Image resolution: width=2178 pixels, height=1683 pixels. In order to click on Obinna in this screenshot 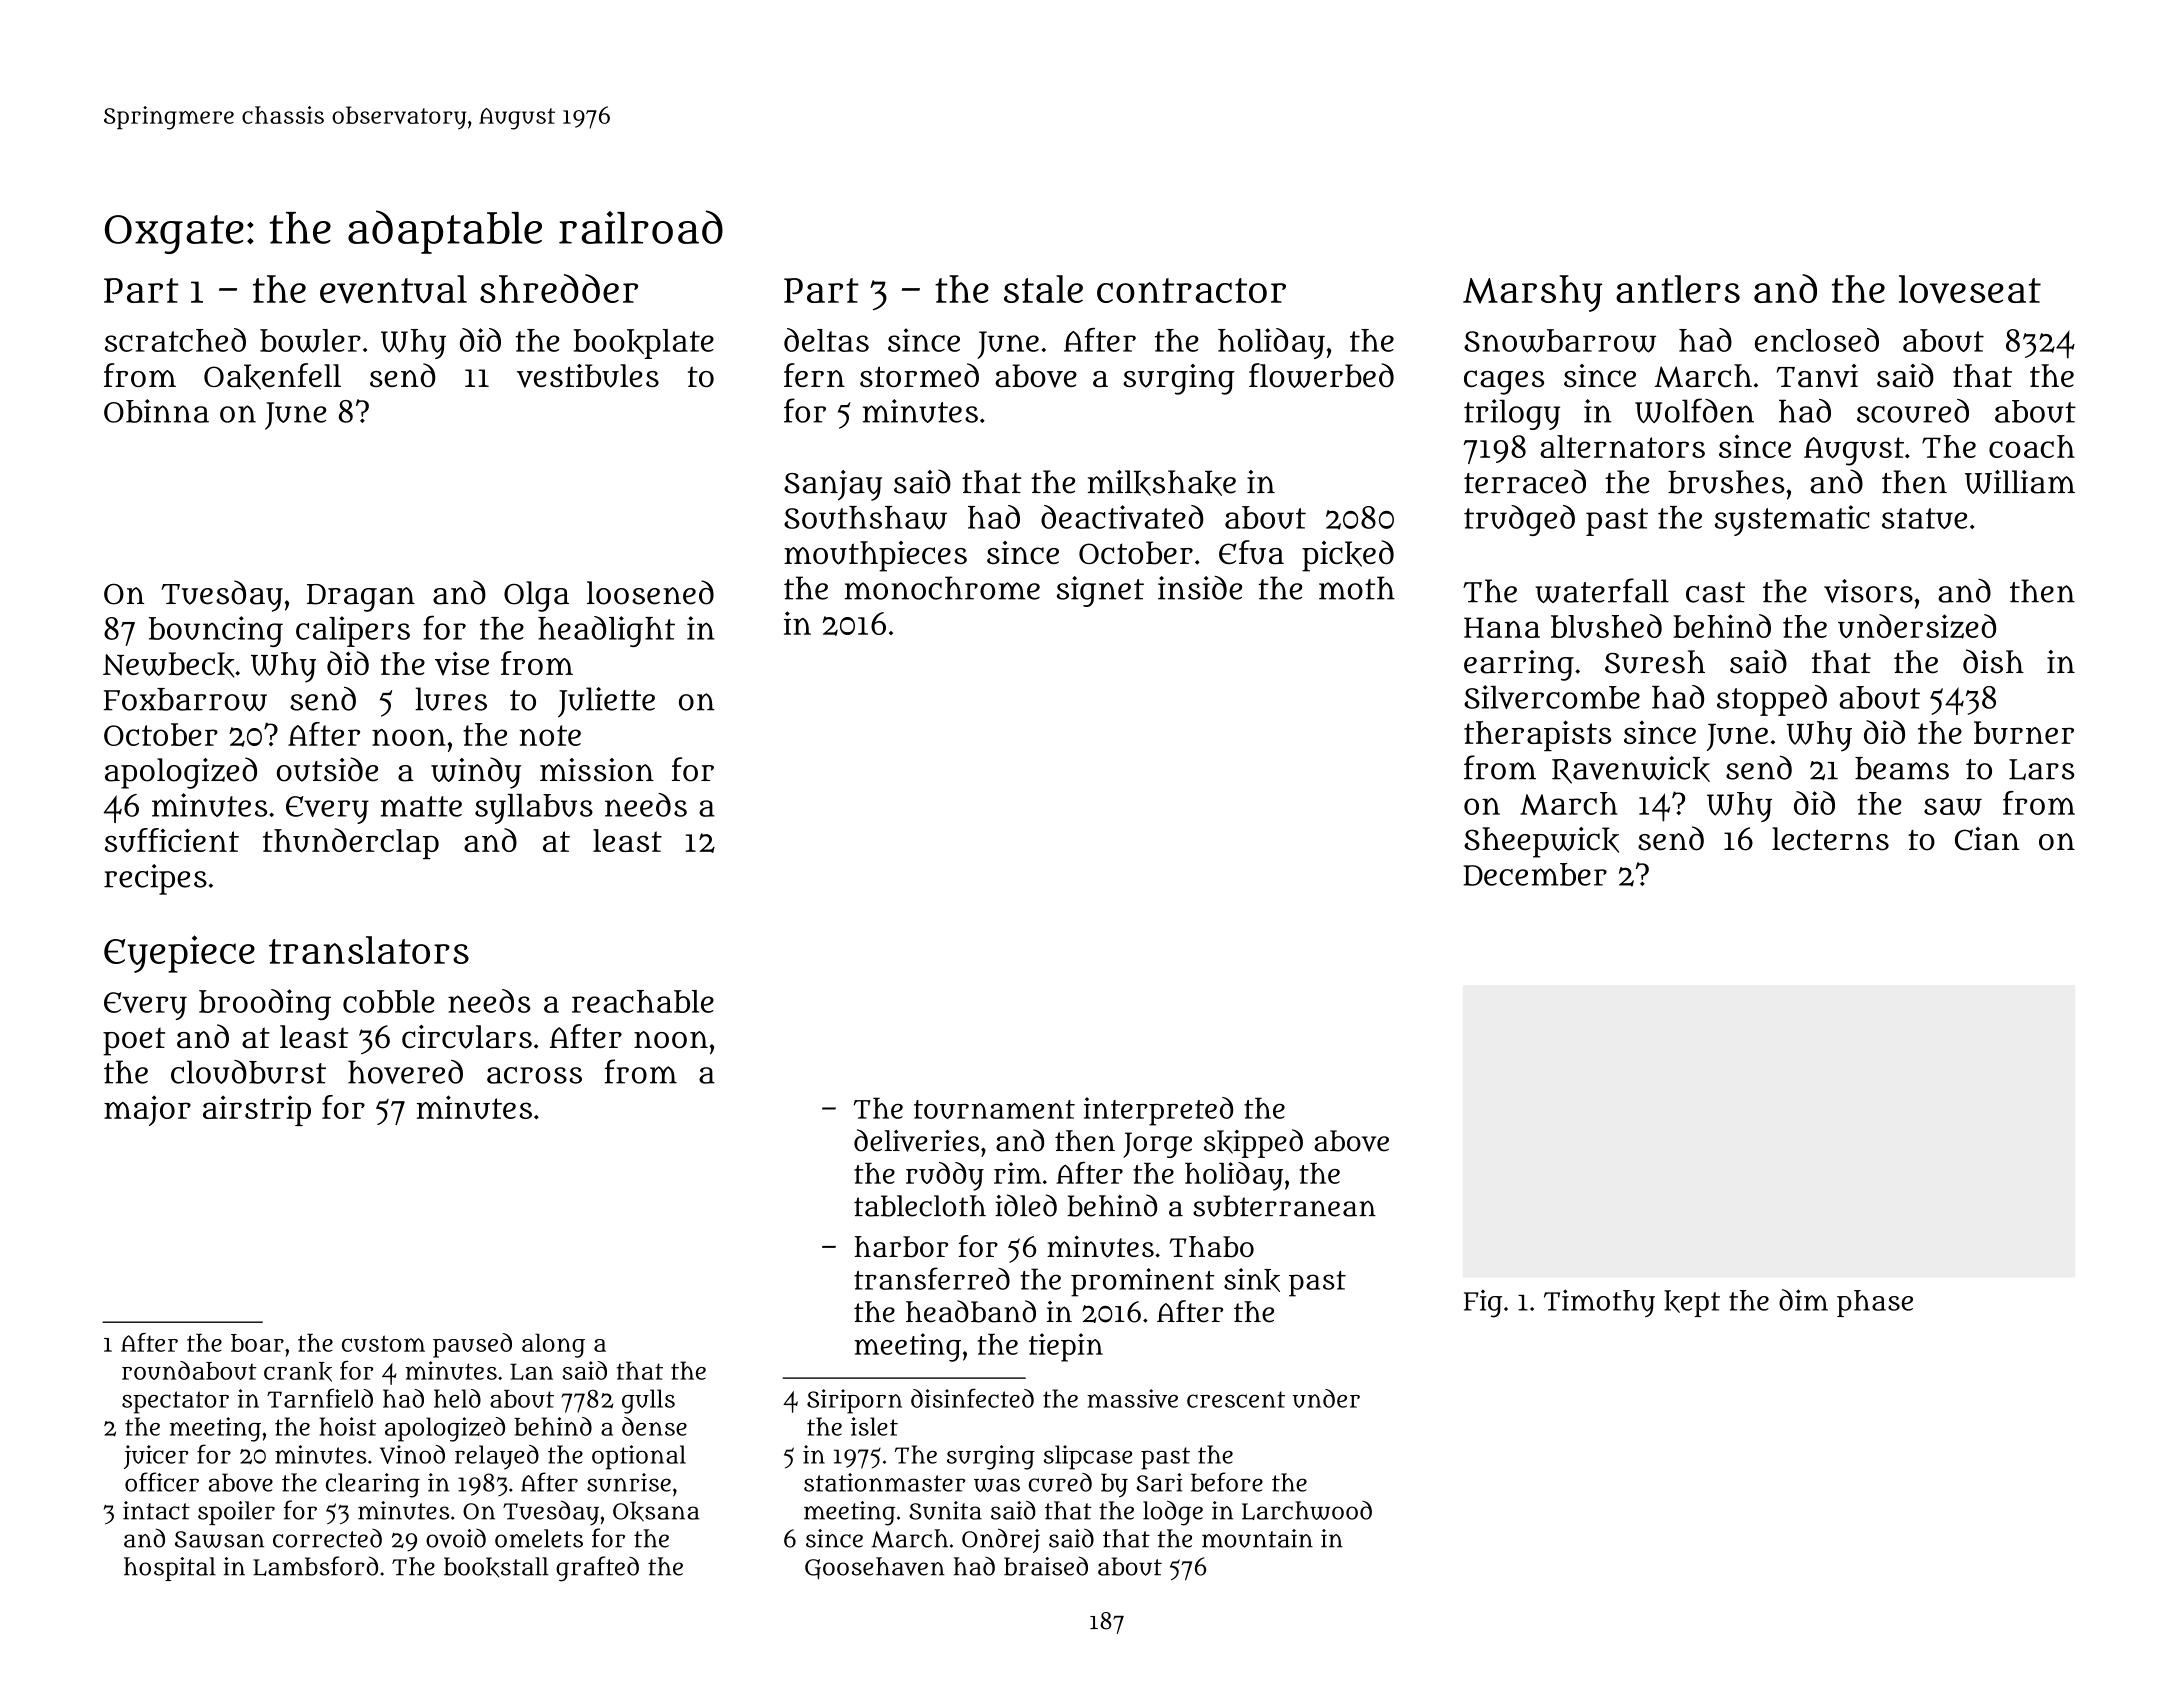, I will do `click(156, 411)`.
